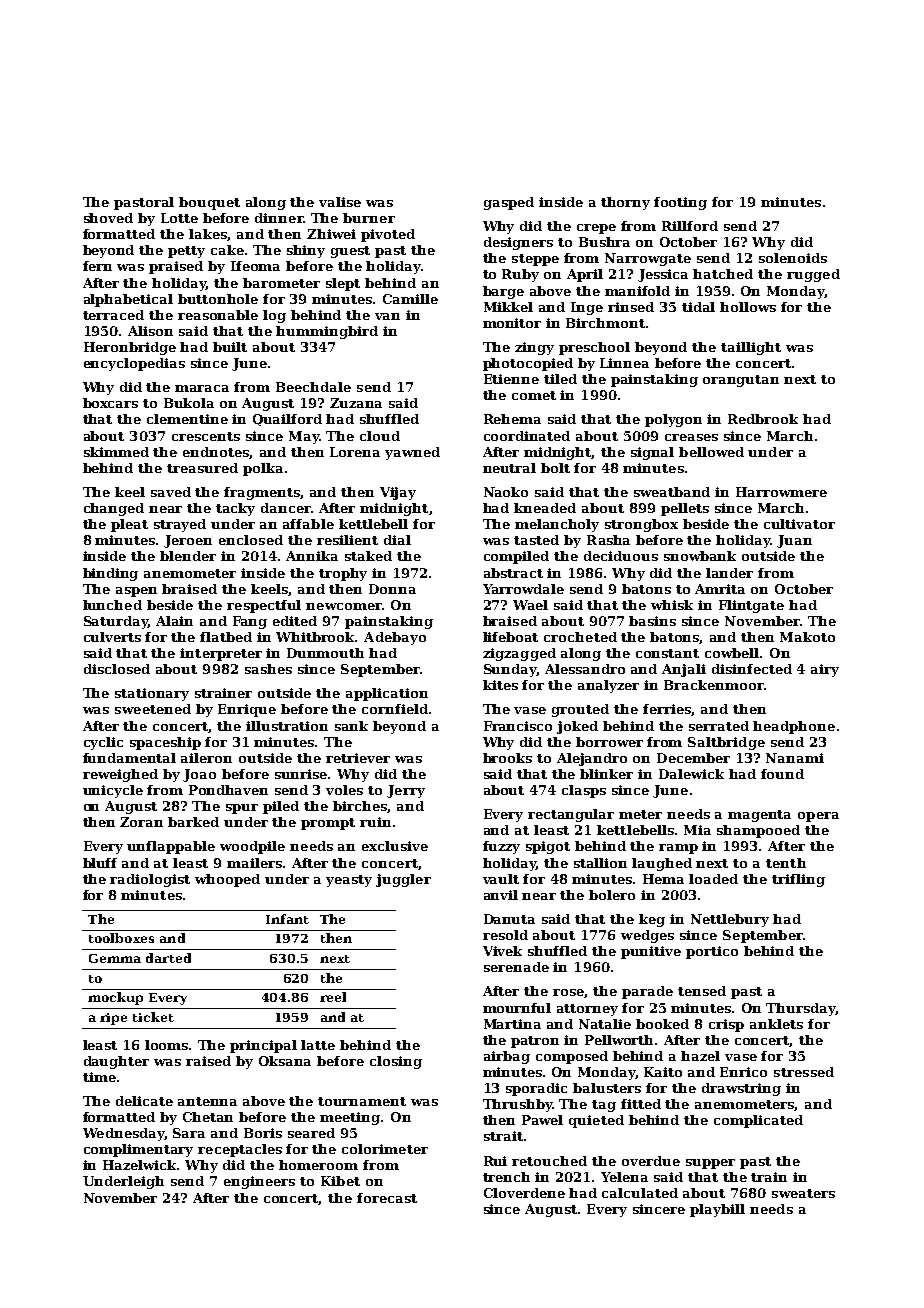  What do you see at coordinates (748, 307) in the screenshot?
I see `hollows` at bounding box center [748, 307].
